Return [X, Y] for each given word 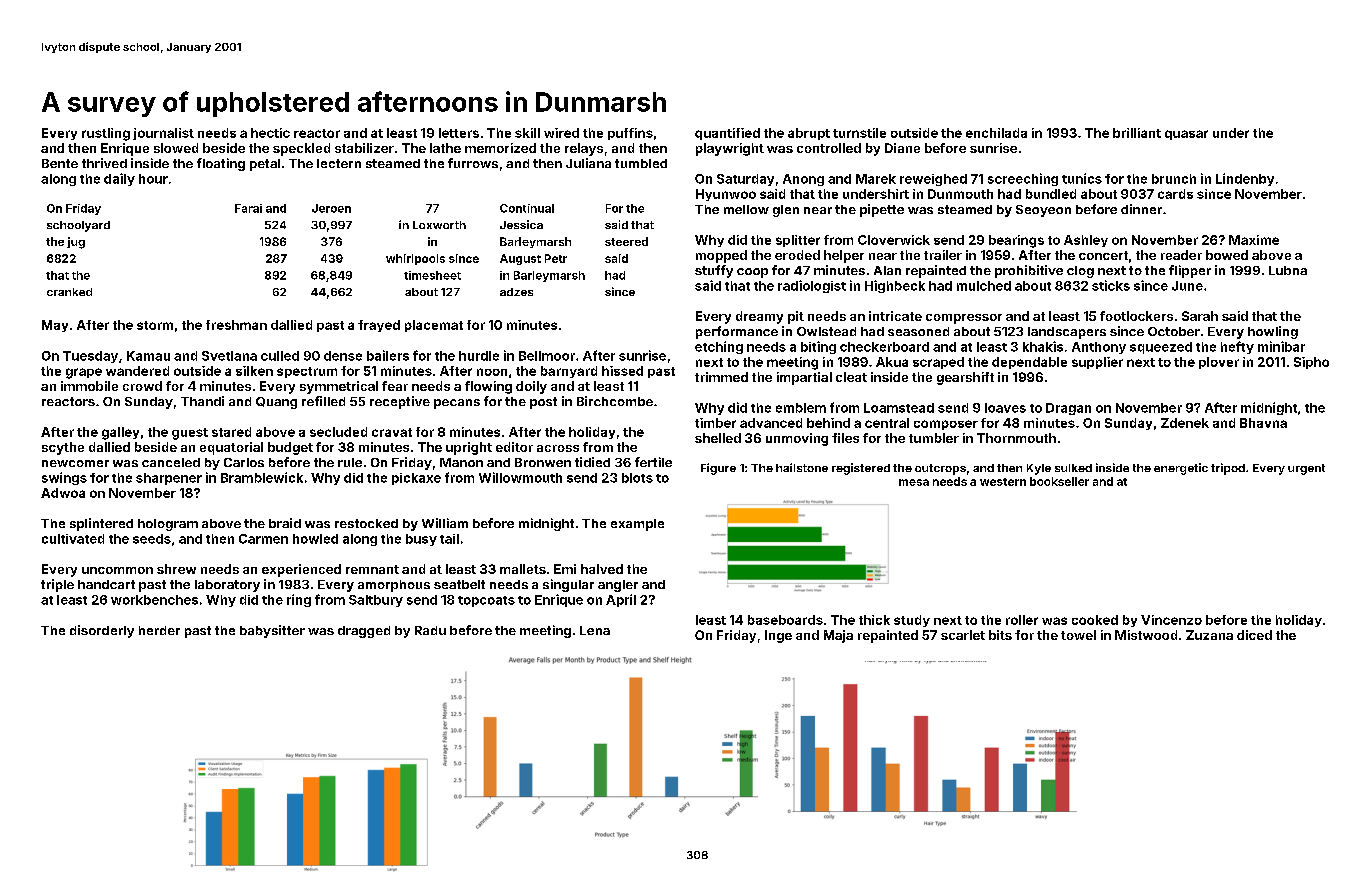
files [845, 438]
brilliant [1137, 133]
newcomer [75, 463]
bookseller [1059, 481]
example [637, 525]
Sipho [1311, 363]
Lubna [1288, 270]
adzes [516, 292]
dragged [364, 632]
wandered [137, 371]
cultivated [73, 539]
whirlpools [415, 259]
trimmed [721, 377]
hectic [270, 133]
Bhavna [1263, 423]
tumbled [641, 163]
